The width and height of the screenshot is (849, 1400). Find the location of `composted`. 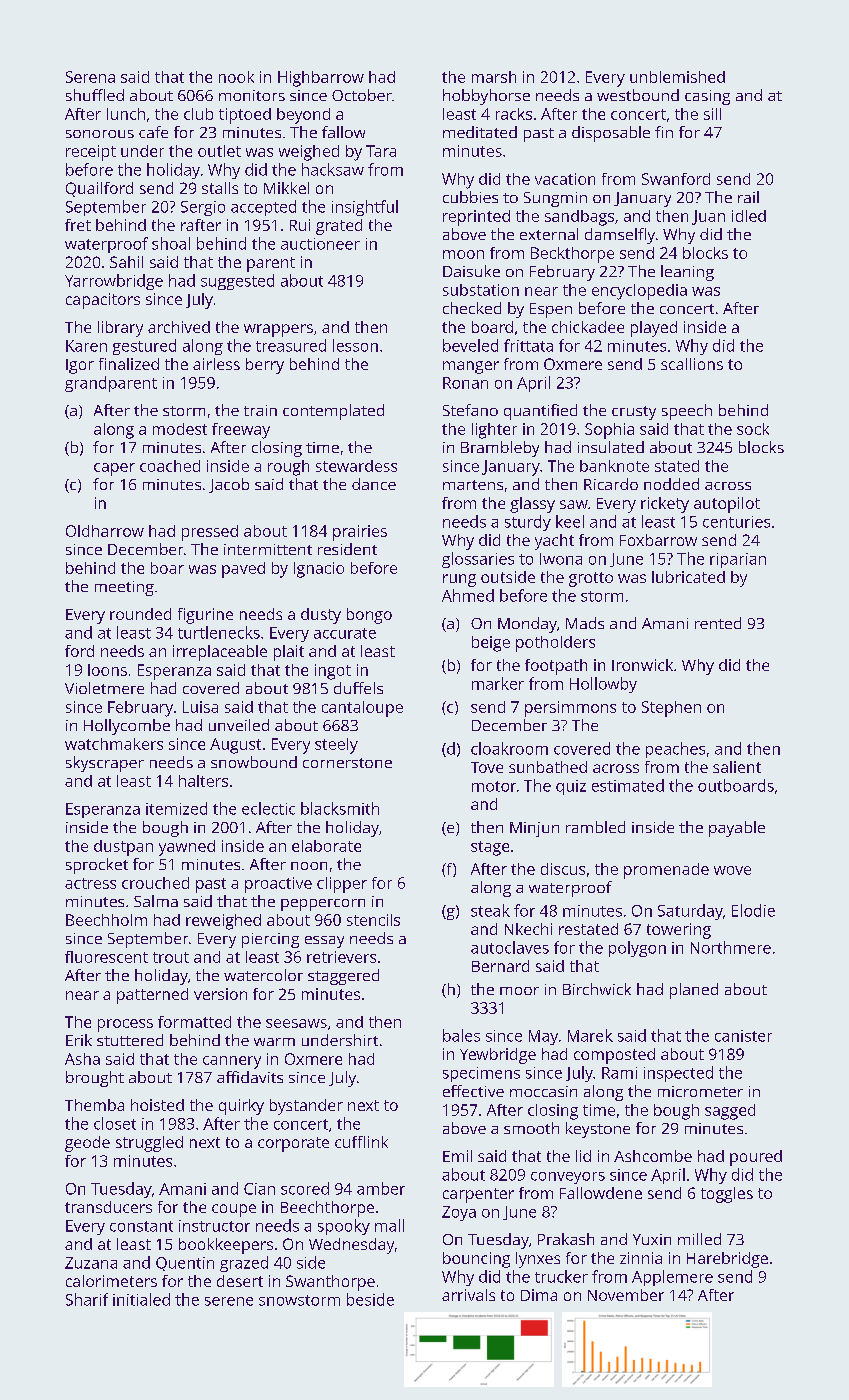

composted is located at coordinates (614, 1056).
